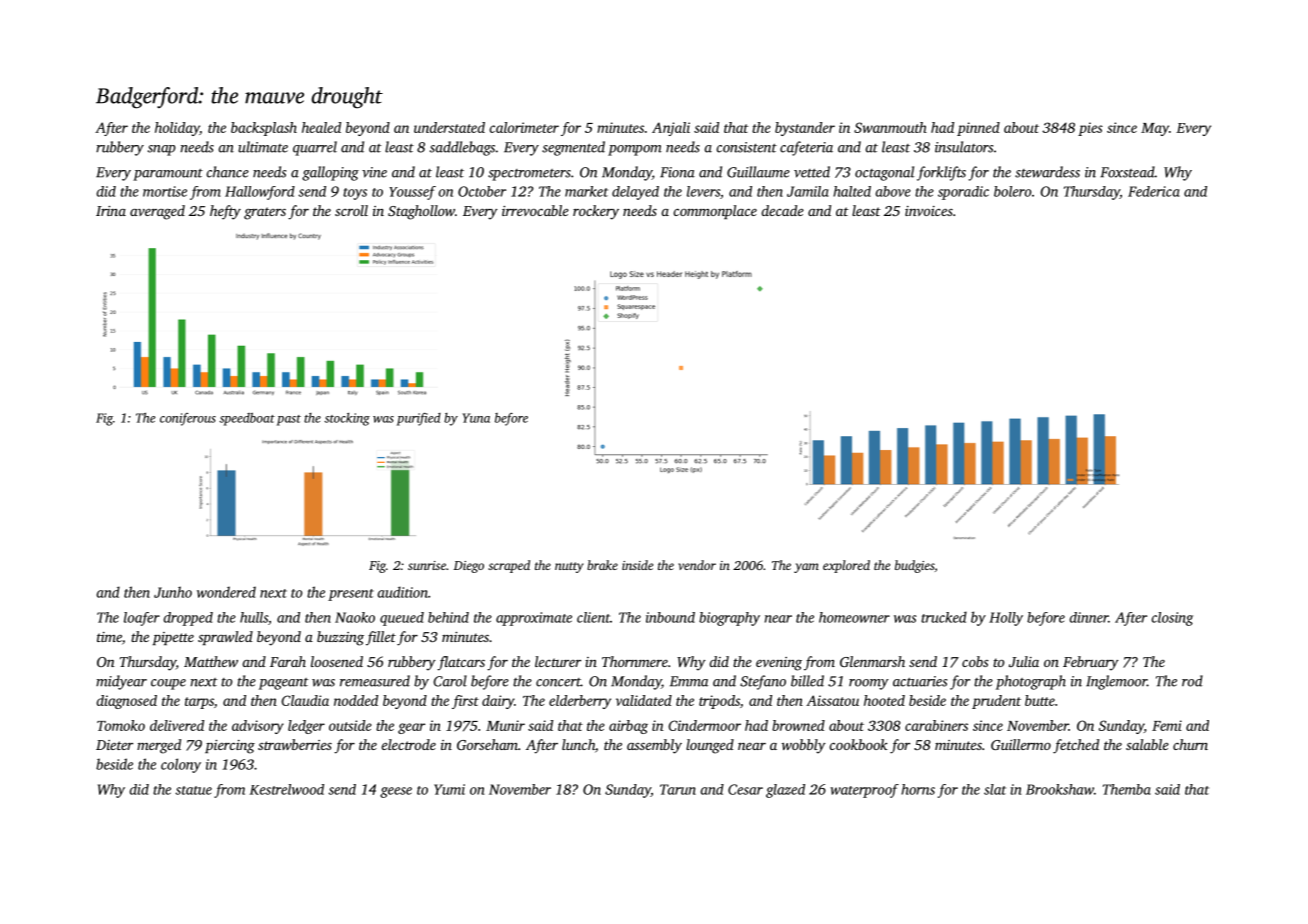 The width and height of the screenshot is (1308, 924). Describe the element at coordinates (670, 617) in the screenshot. I see `inbound` at that location.
